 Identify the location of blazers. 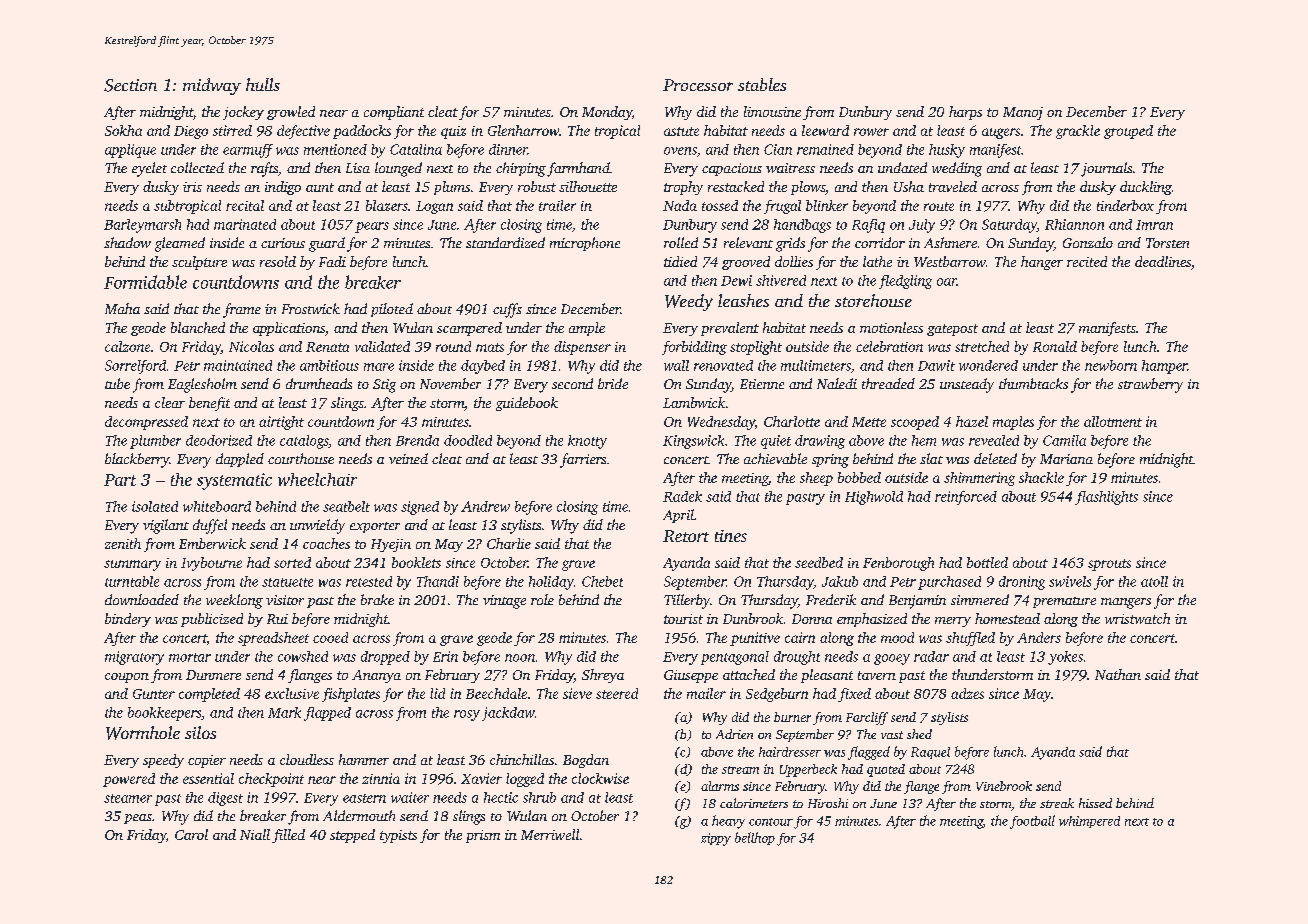
(387, 205).
